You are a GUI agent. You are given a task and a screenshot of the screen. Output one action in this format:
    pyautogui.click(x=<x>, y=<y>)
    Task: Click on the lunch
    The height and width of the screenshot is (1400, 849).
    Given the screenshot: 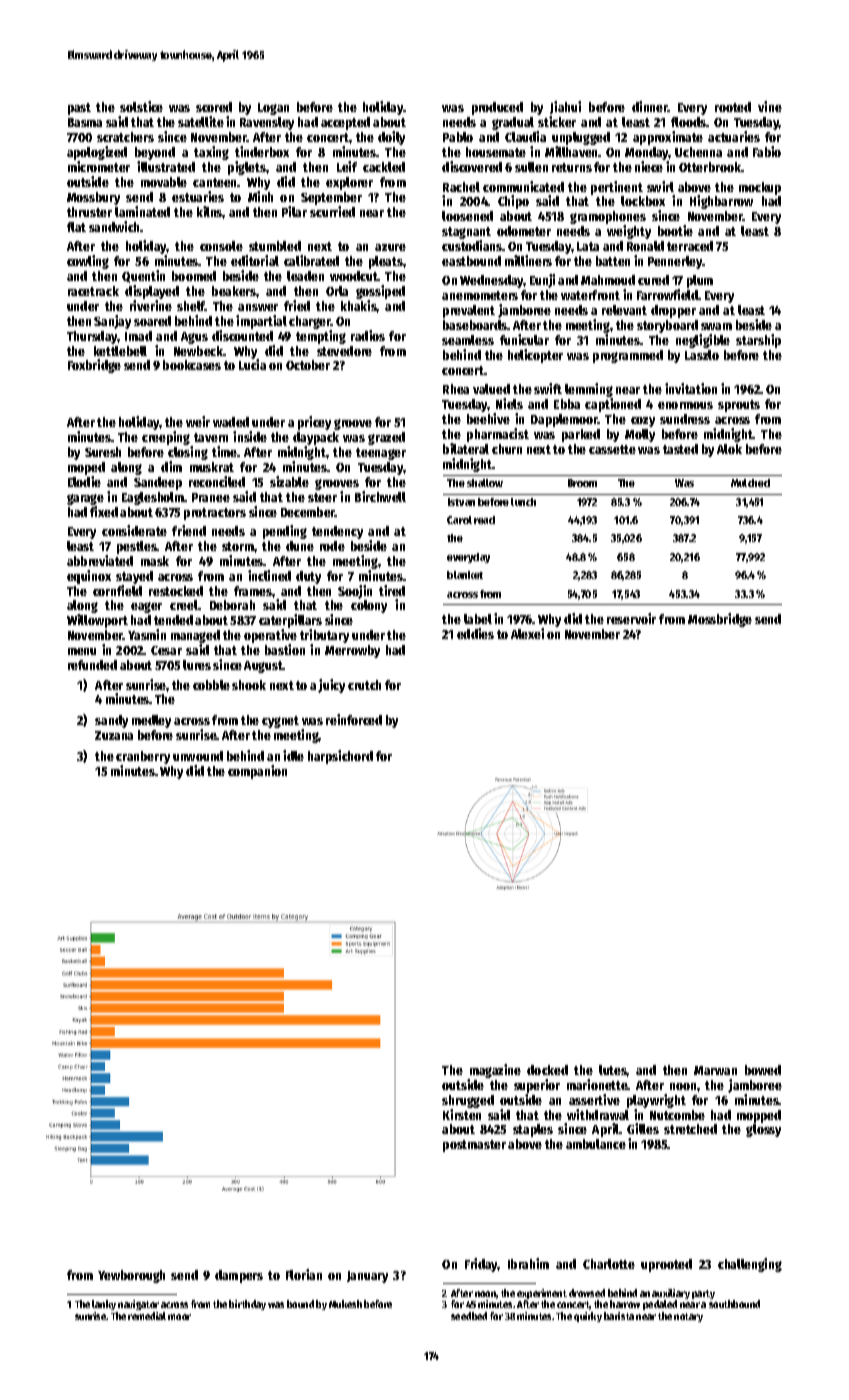 What is the action you would take?
    pyautogui.click(x=523, y=502)
